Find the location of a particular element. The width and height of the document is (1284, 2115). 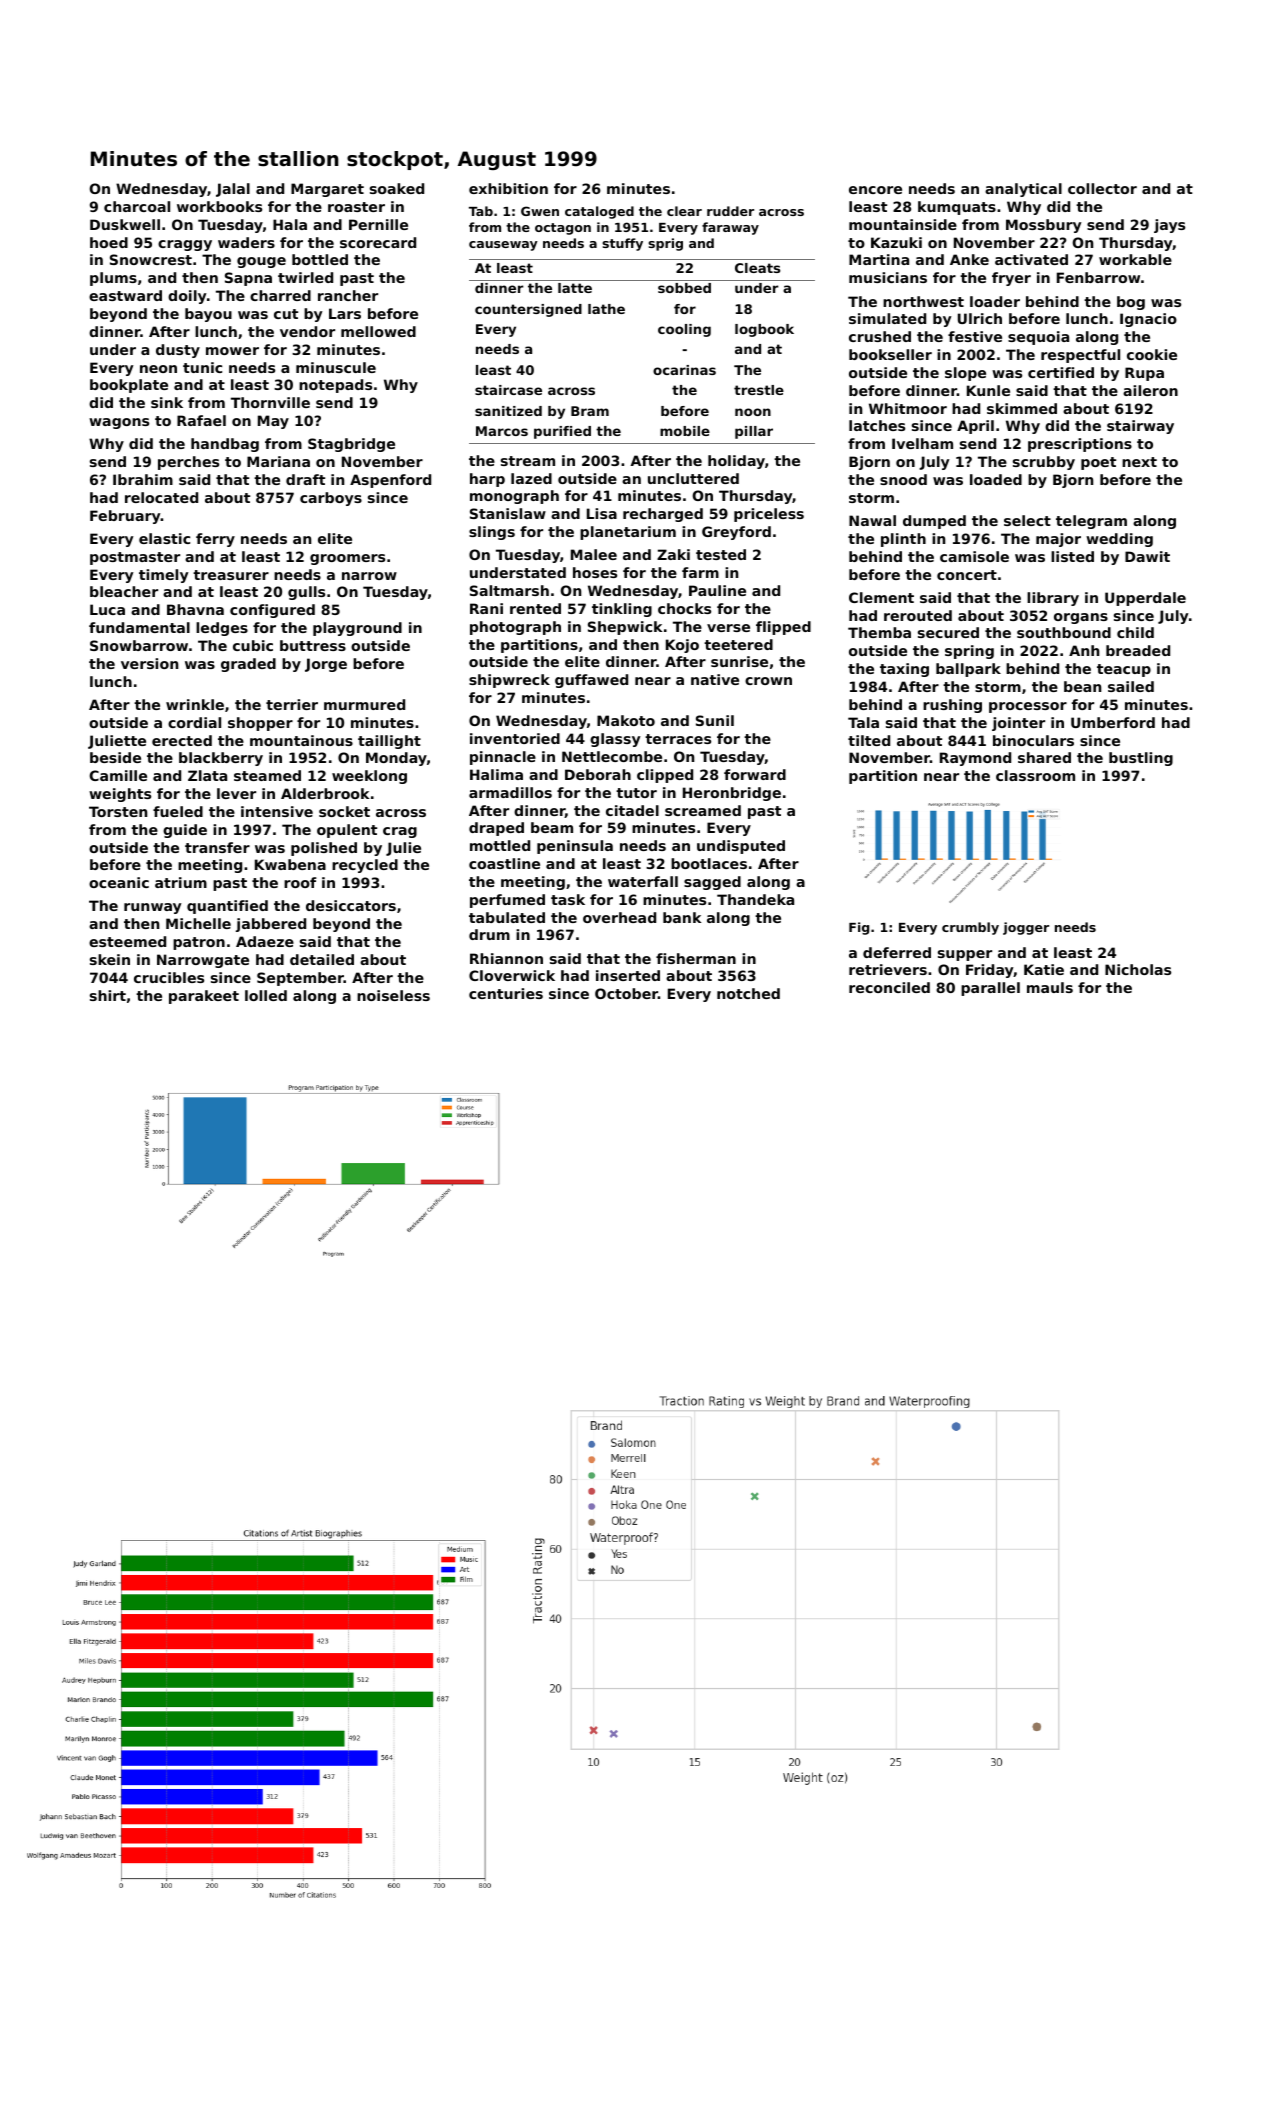

faraway is located at coordinates (730, 228).
